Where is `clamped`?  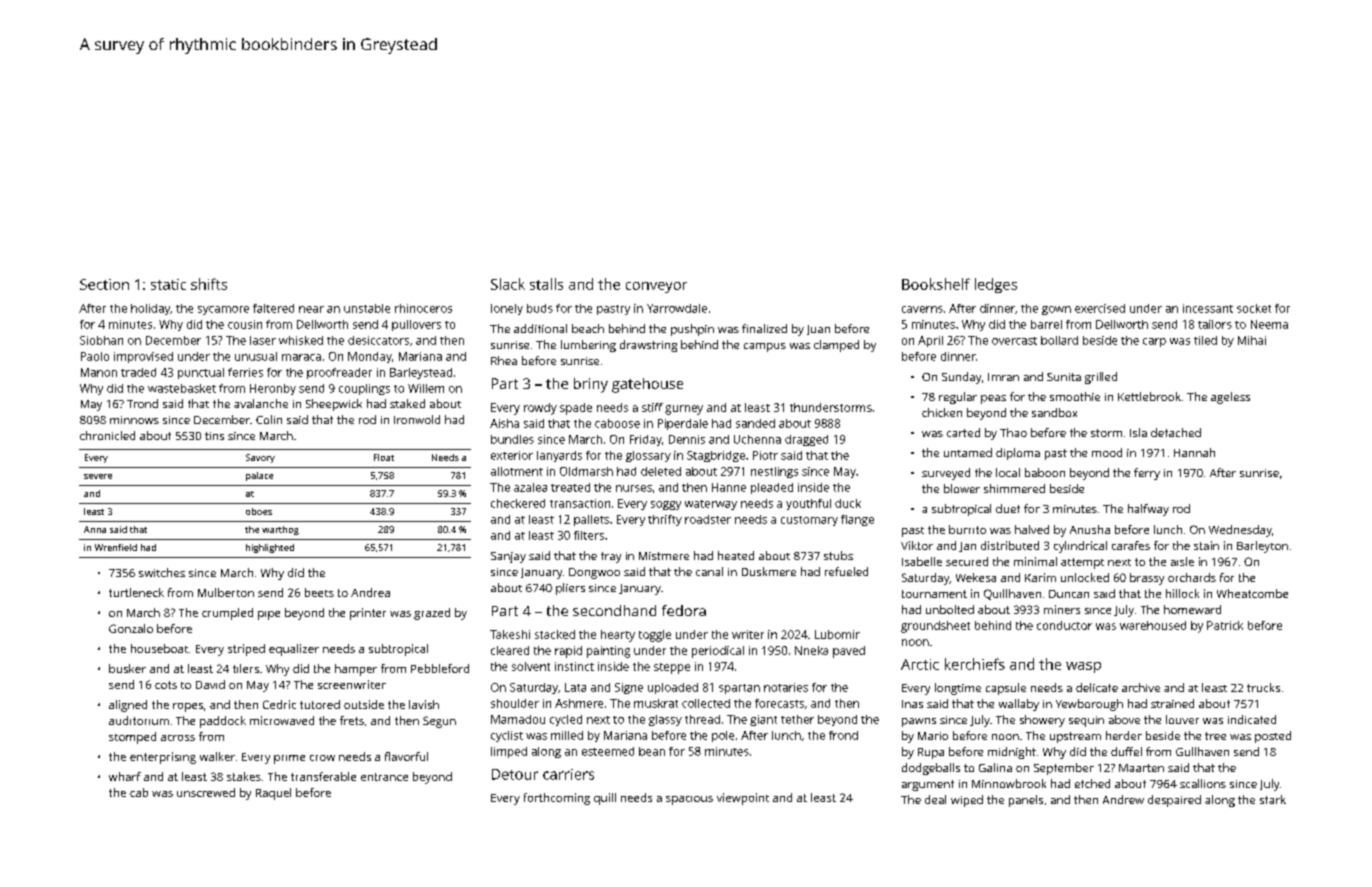
clamped is located at coordinates (836, 346).
